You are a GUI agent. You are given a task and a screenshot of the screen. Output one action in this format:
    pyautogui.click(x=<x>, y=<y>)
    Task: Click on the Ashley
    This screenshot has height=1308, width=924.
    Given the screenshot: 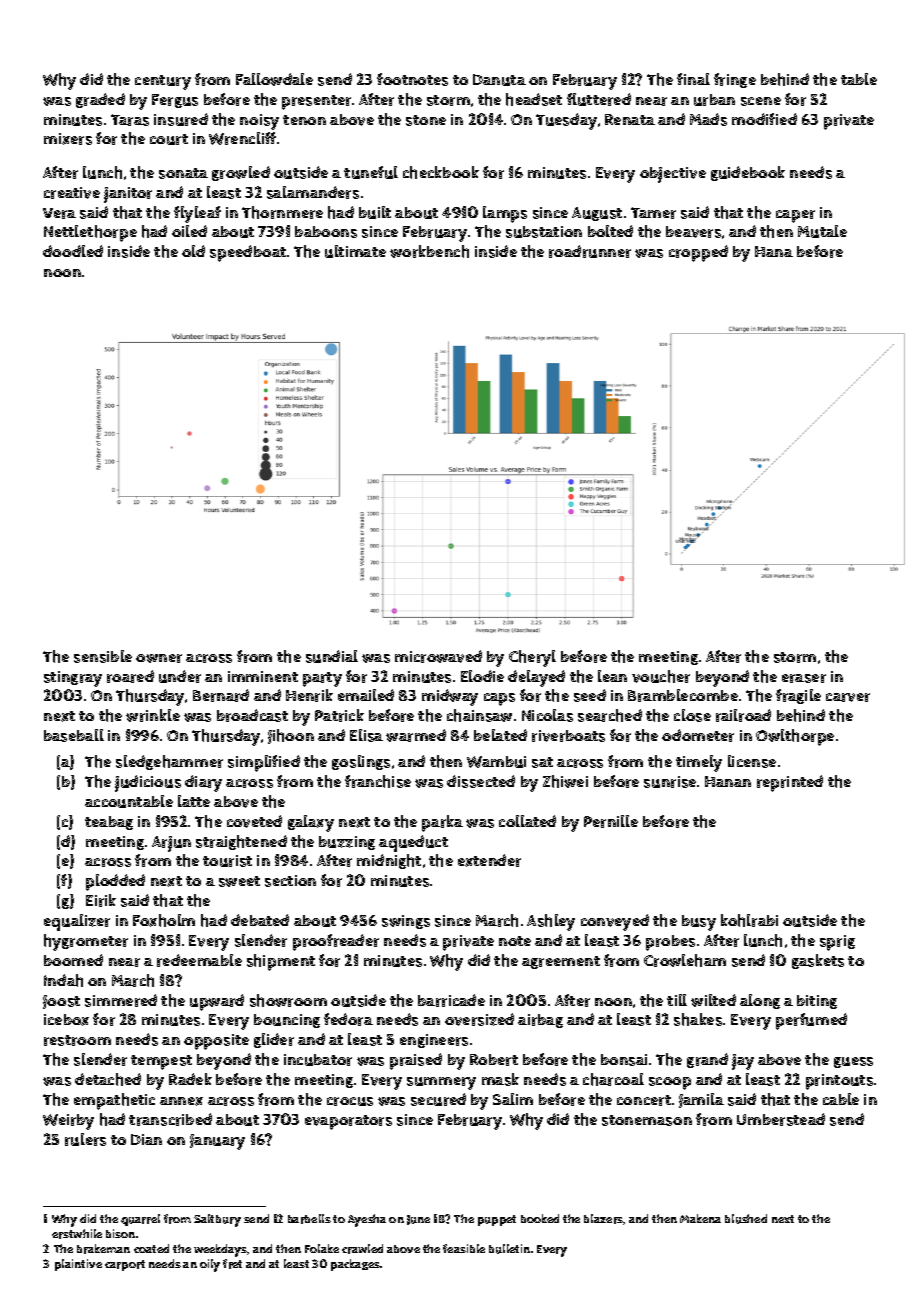 What is the action you would take?
    pyautogui.click(x=551, y=922)
